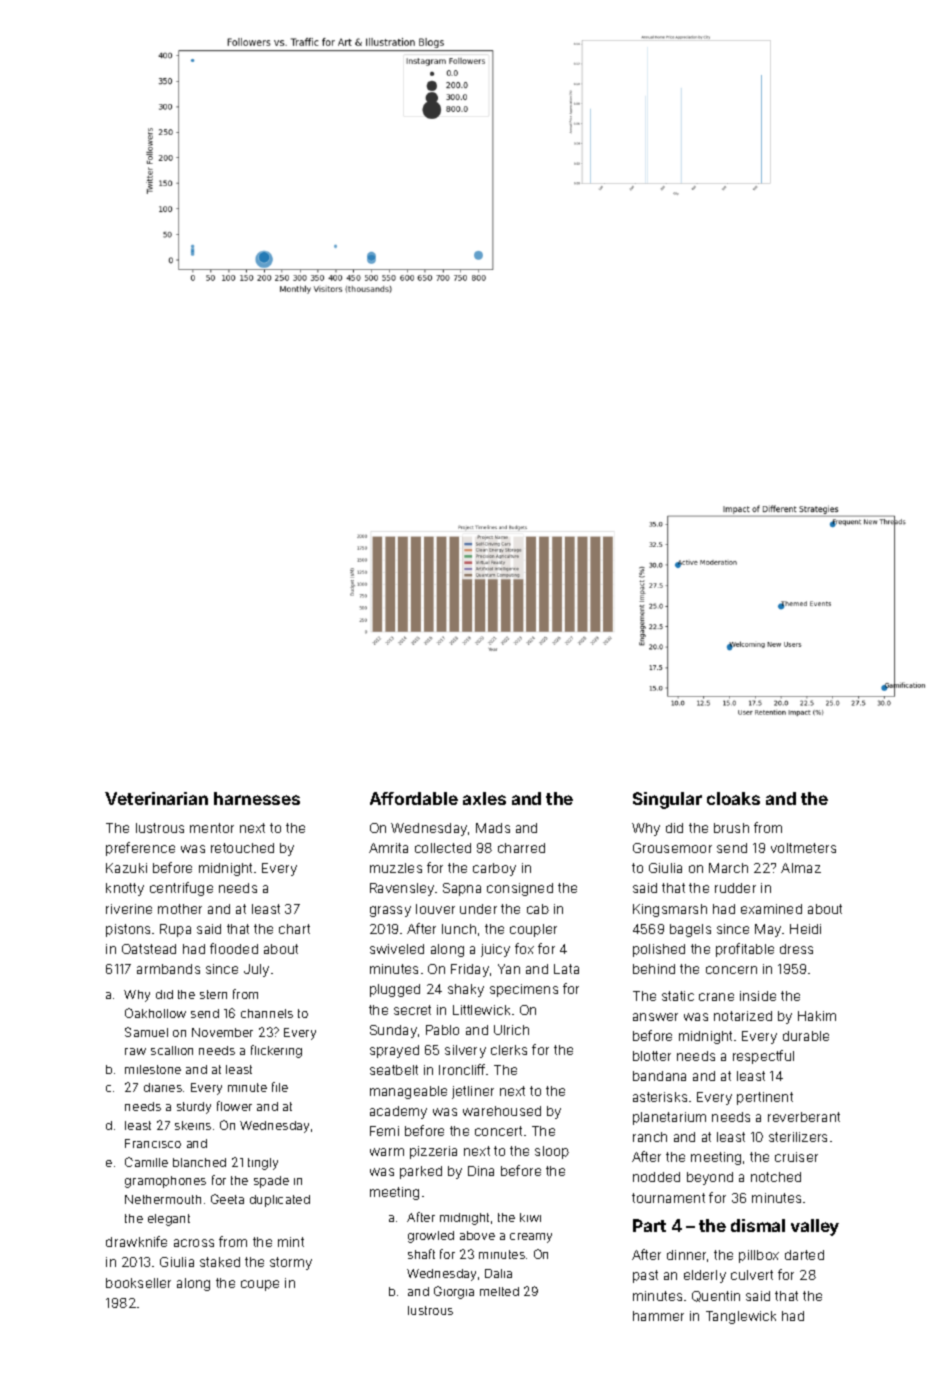 Image resolution: width=952 pixels, height=1379 pixels. Describe the element at coordinates (733, 798) in the screenshot. I see `cloaks` at that location.
